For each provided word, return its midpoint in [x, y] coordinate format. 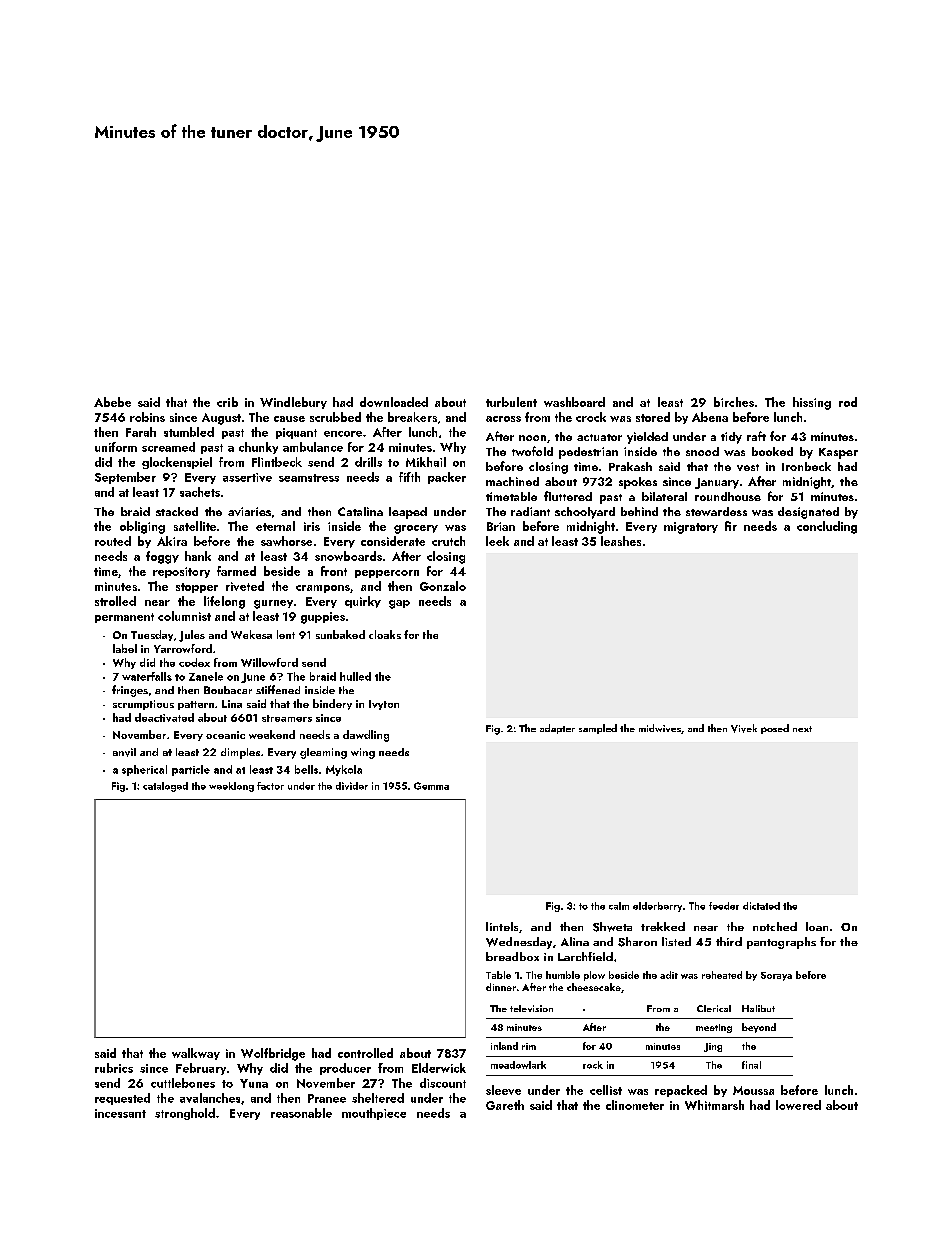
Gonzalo [443, 586]
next [802, 729]
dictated [761, 906]
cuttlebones [183, 1083]
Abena [710, 417]
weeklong [231, 787]
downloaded [394, 402]
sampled [598, 729]
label [125, 648]
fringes [130, 691]
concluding [827, 527]
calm [619, 906]
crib [227, 402]
